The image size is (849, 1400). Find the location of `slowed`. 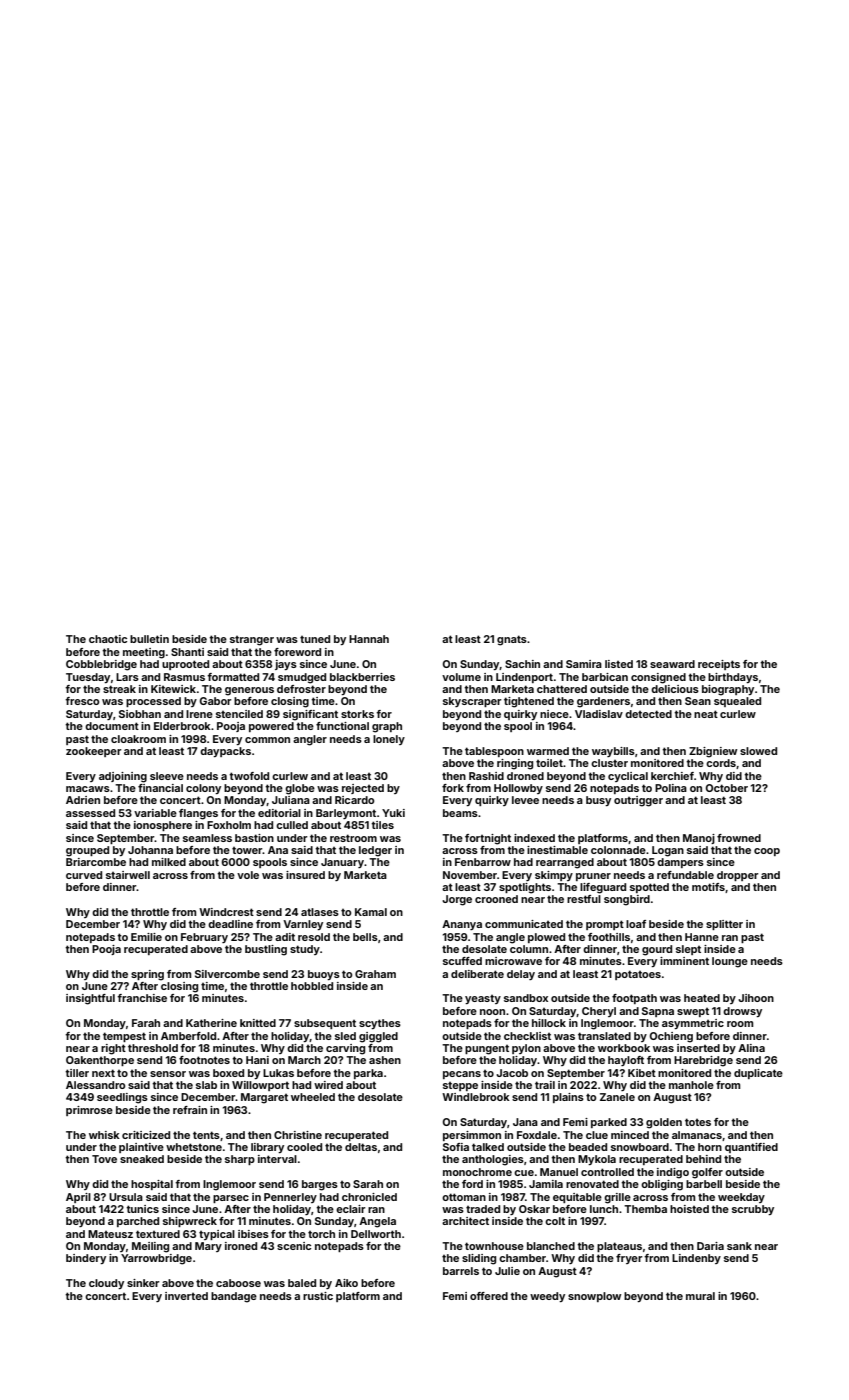

slowed is located at coordinates (758, 751).
